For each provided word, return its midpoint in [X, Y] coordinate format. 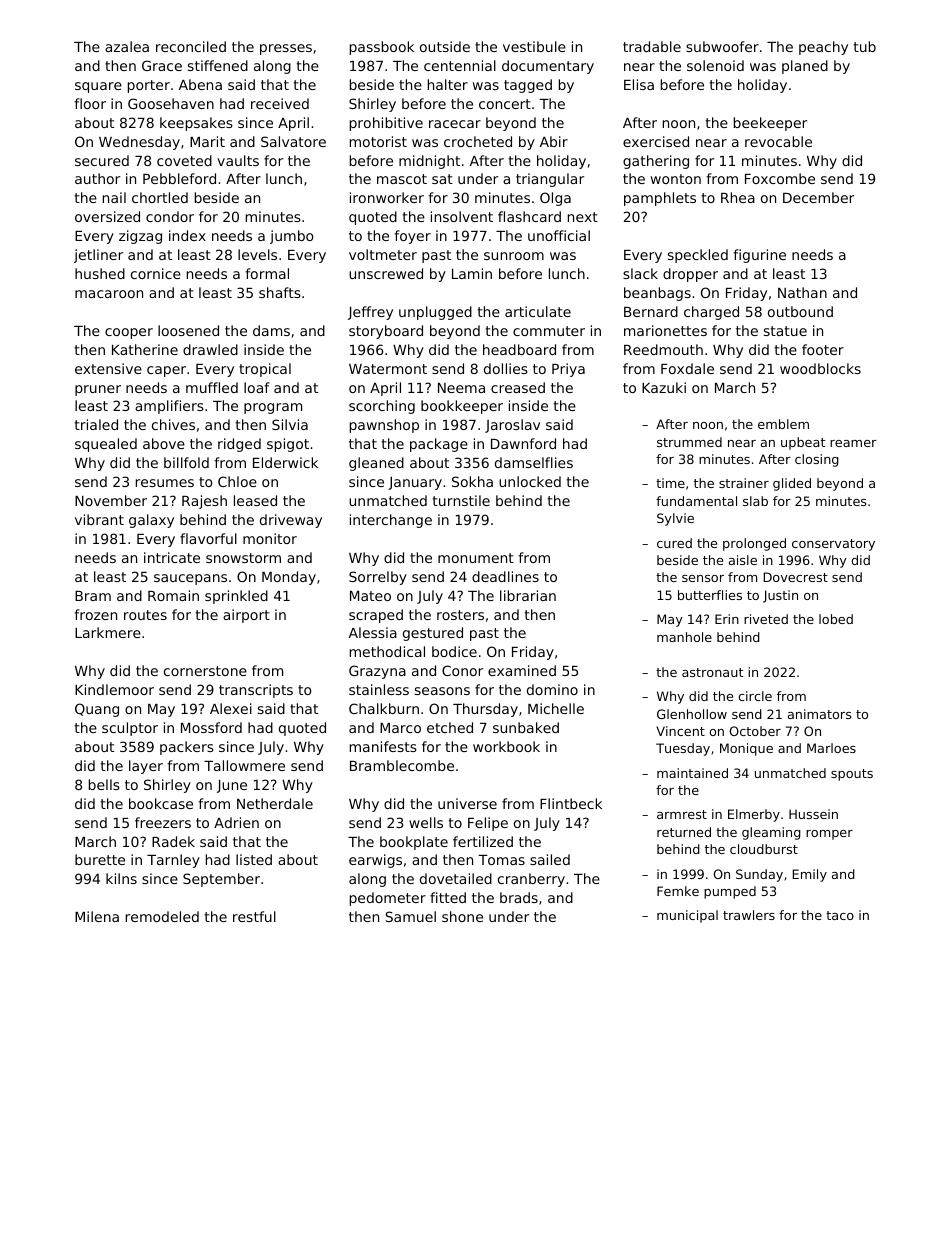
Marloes [831, 748]
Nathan [802, 292]
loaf [257, 387]
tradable [652, 46]
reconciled [191, 46]
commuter [549, 331]
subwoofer [722, 46]
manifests [383, 746]
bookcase [161, 803]
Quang [97, 710]
